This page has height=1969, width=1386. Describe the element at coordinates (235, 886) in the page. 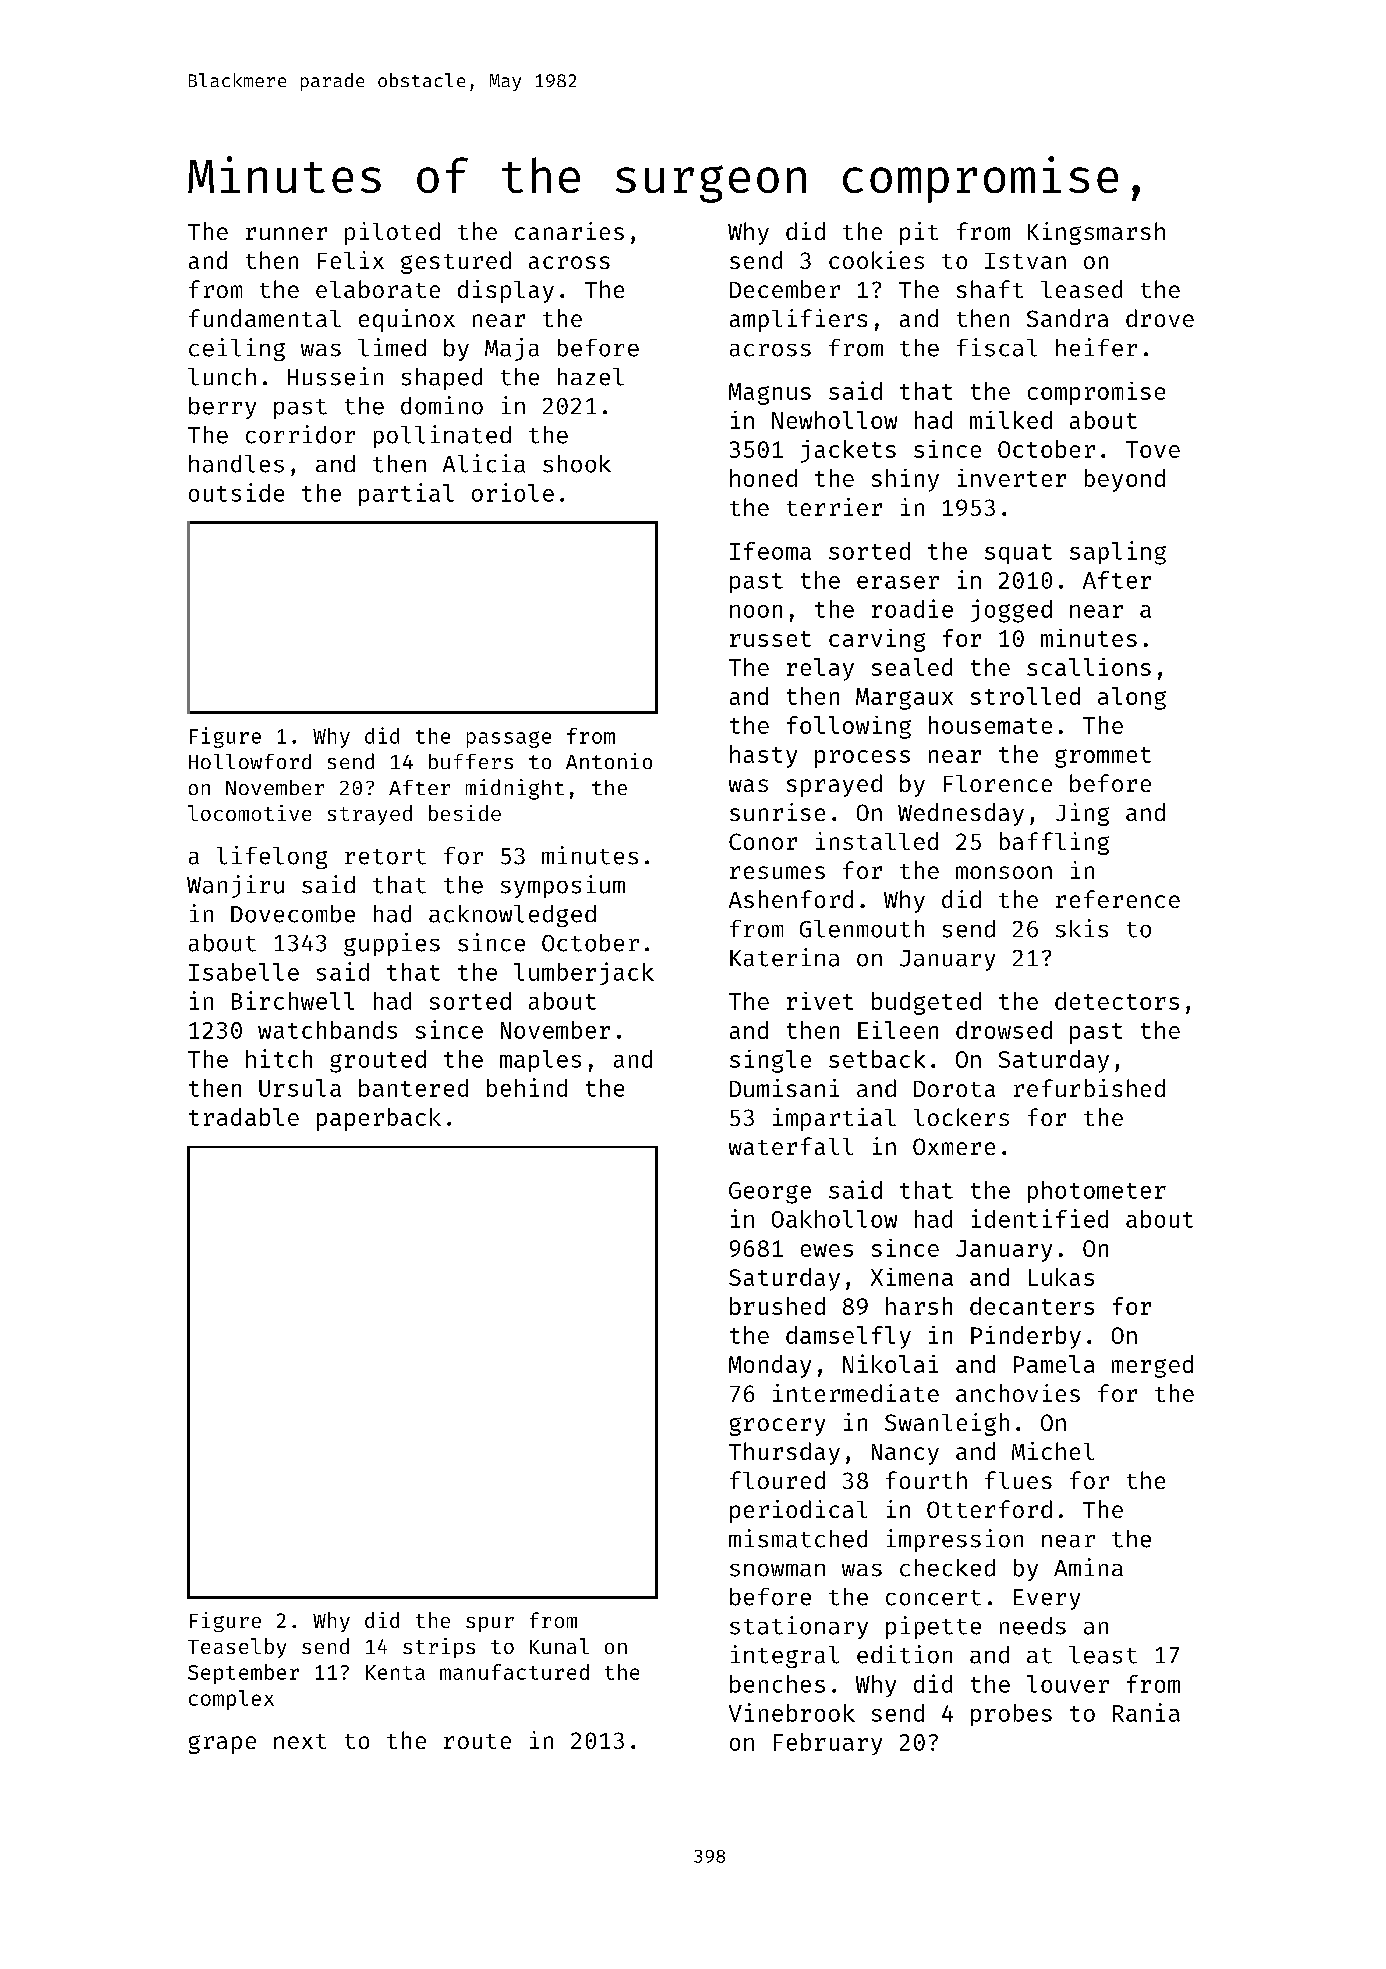

I see `Wanjiru` at that location.
